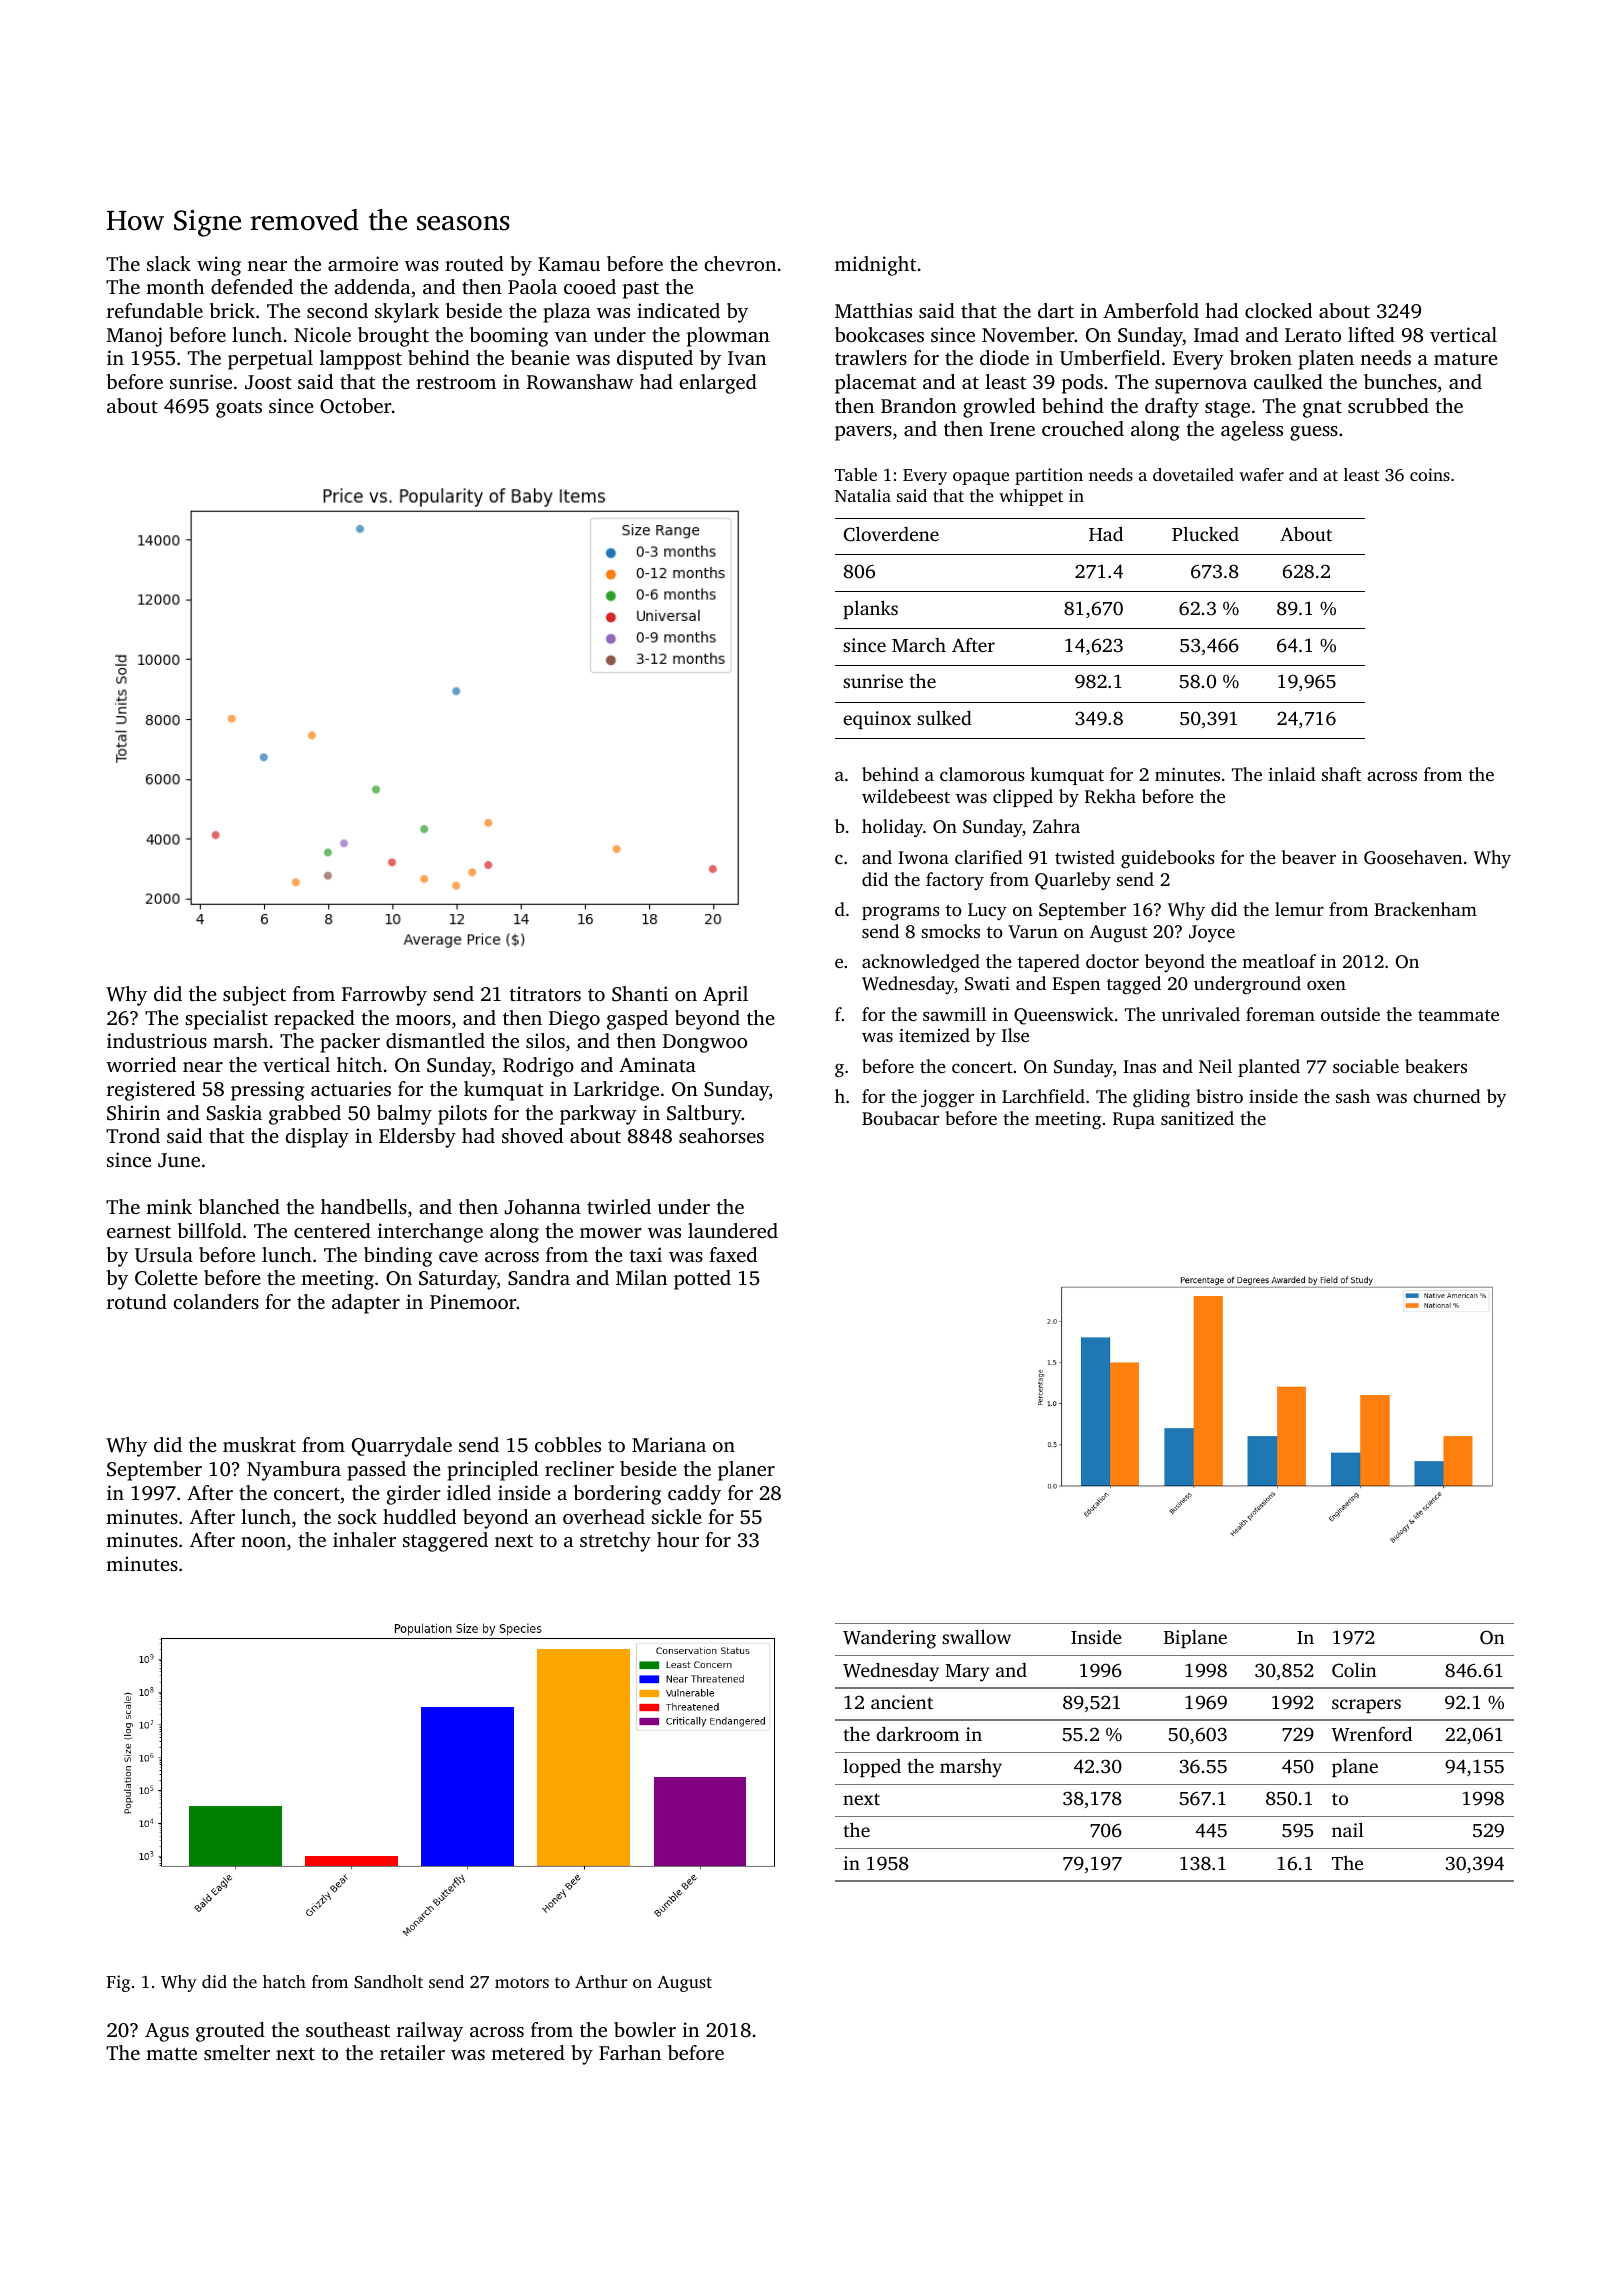  What do you see at coordinates (388, 1982) in the page?
I see `Sandholt` at bounding box center [388, 1982].
